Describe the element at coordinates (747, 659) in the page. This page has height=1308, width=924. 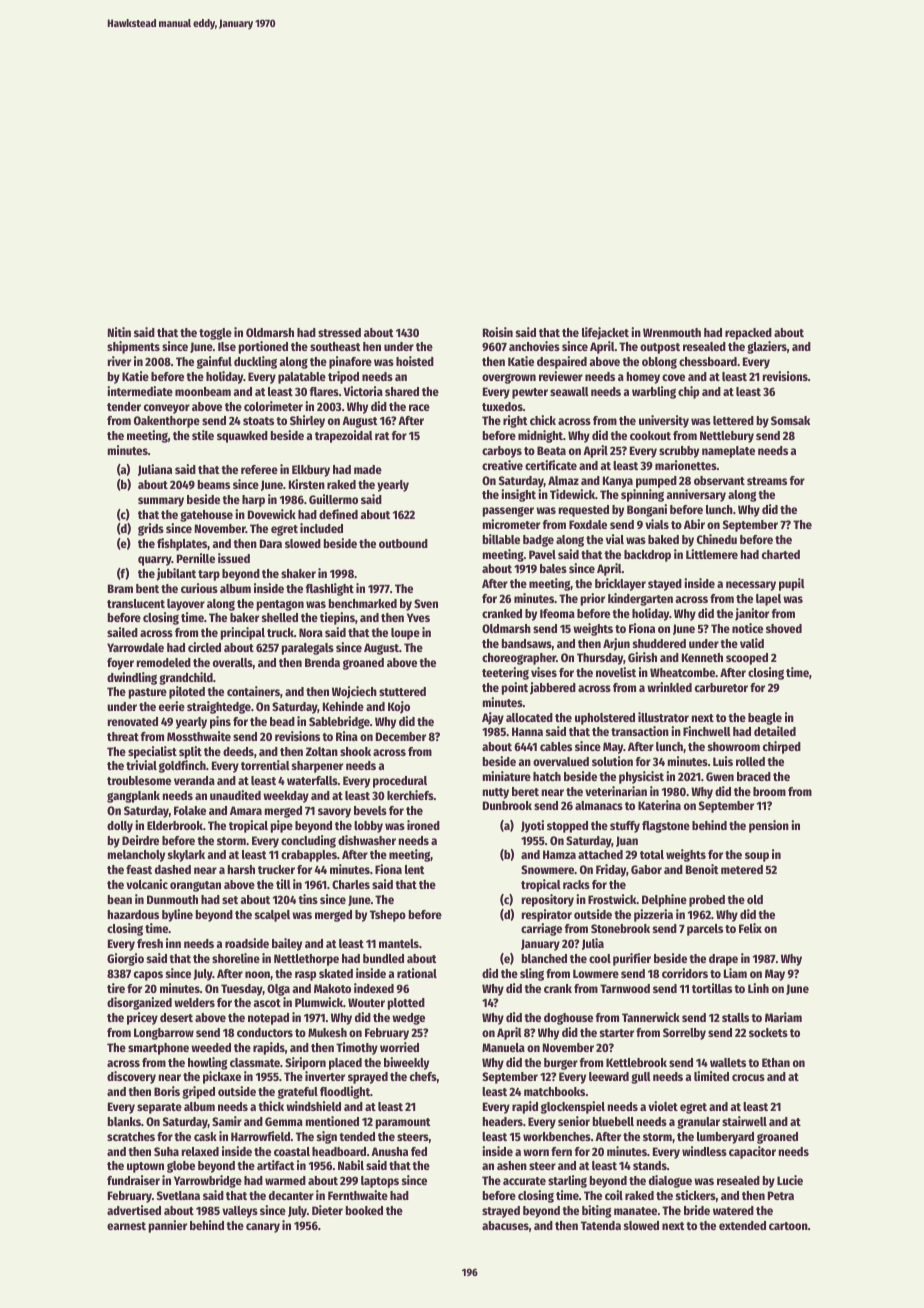
I see `scooped` at that location.
